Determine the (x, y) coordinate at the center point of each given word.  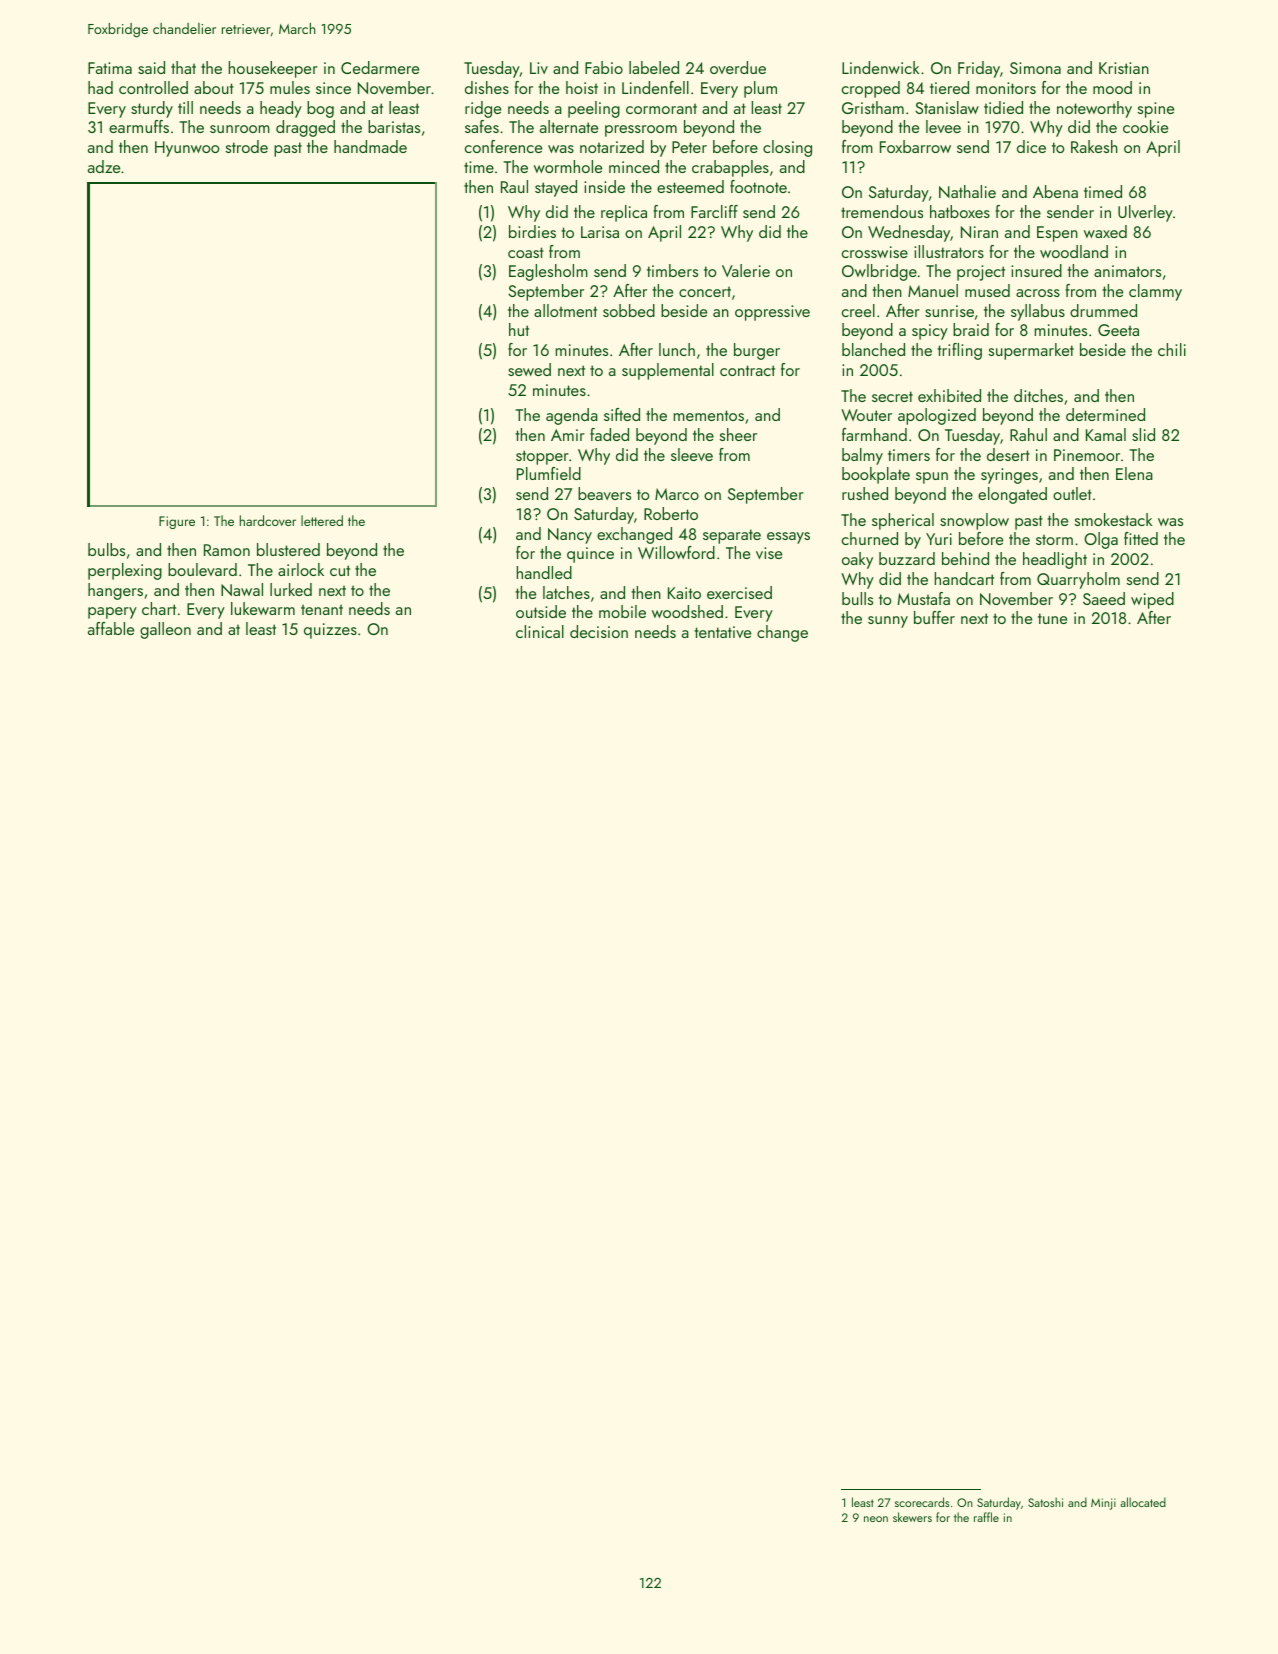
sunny (888, 622)
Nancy (570, 536)
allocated (1143, 1502)
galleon (165, 630)
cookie (1145, 126)
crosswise (875, 252)
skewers (912, 1517)
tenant (322, 610)
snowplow (974, 521)
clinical (540, 631)
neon (876, 1519)
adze (104, 166)
